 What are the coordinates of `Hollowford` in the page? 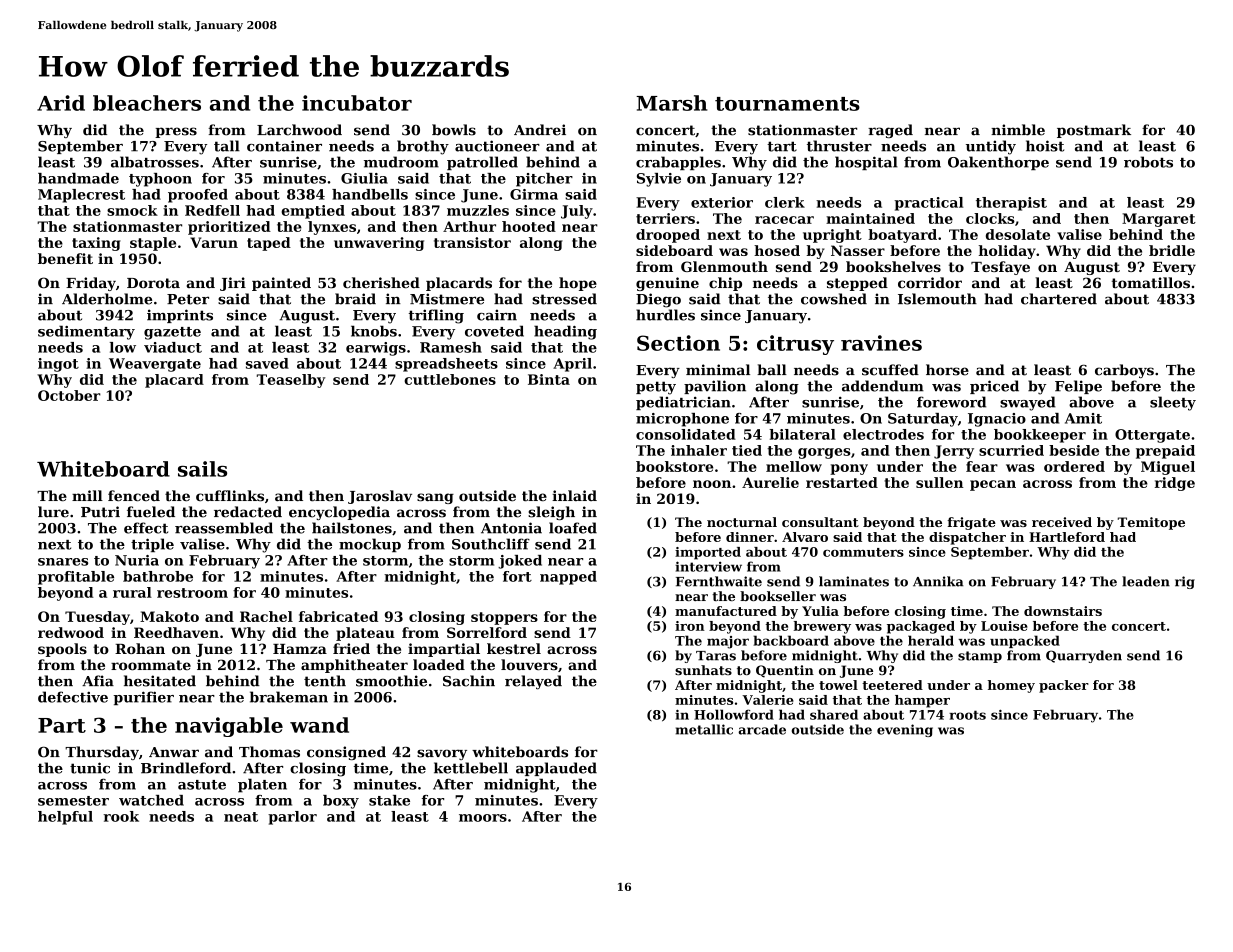 It's located at (734, 714).
